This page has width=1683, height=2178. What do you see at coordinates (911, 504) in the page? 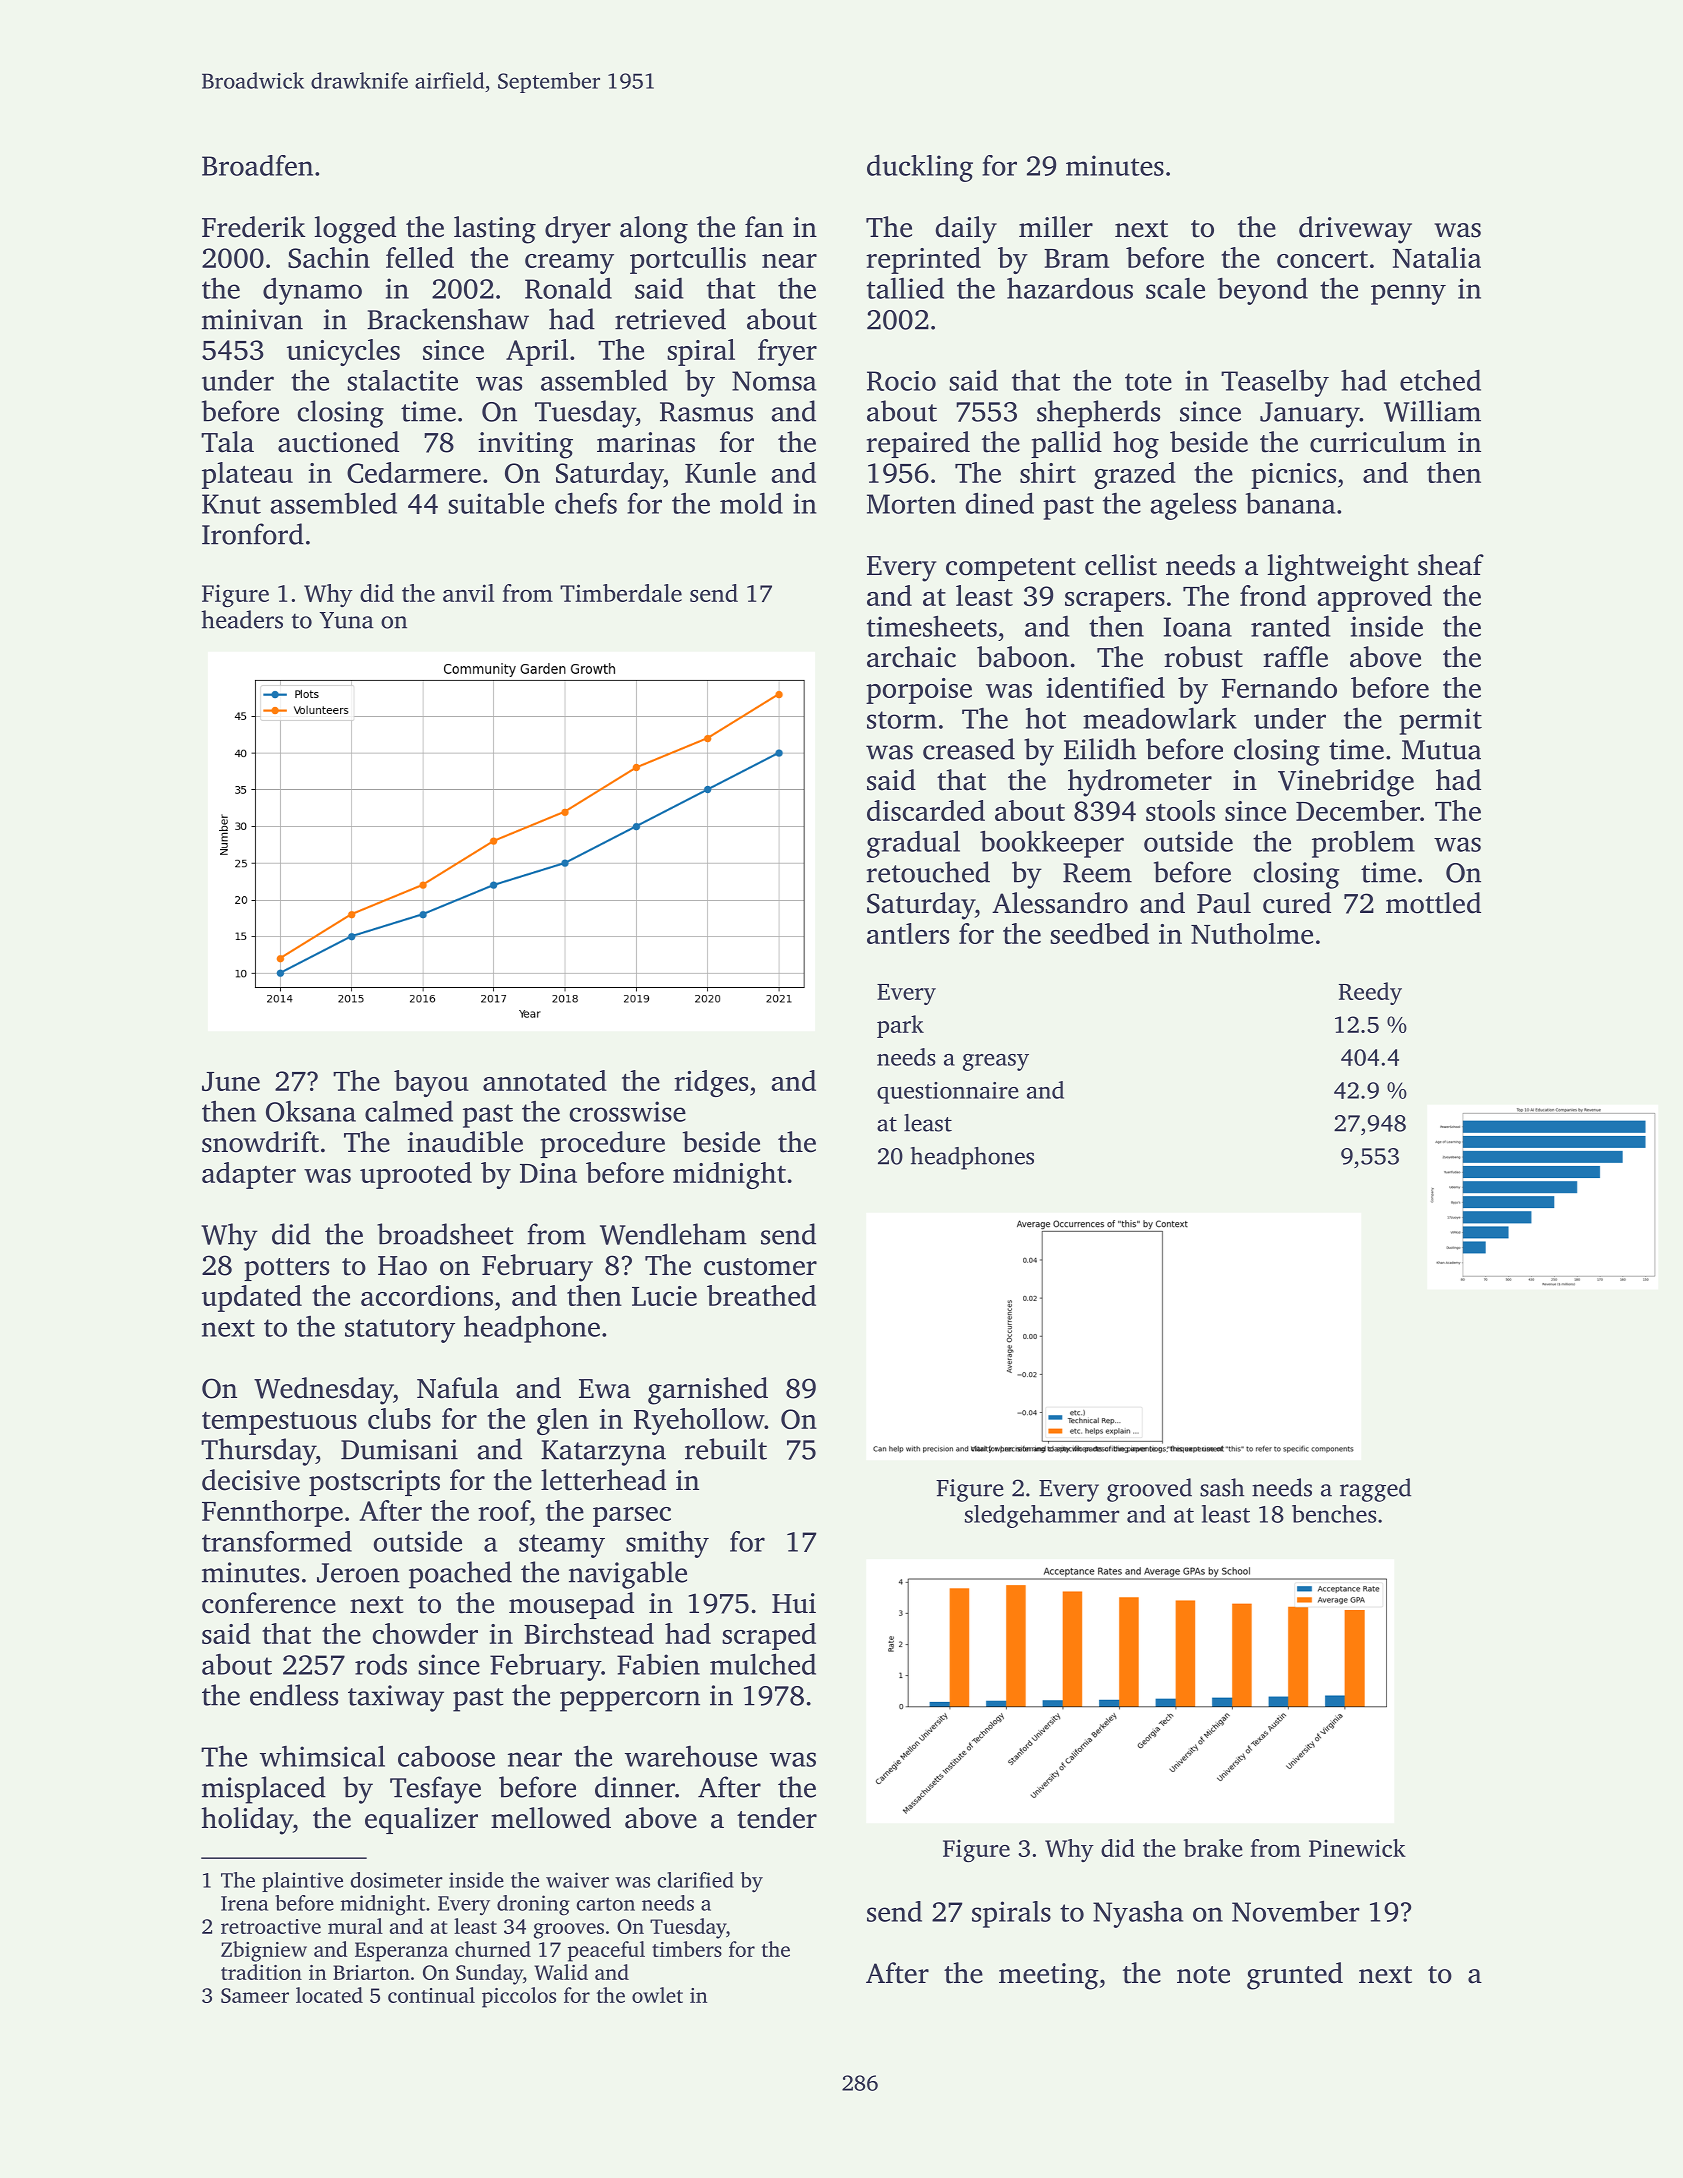
I see `Morten` at bounding box center [911, 504].
